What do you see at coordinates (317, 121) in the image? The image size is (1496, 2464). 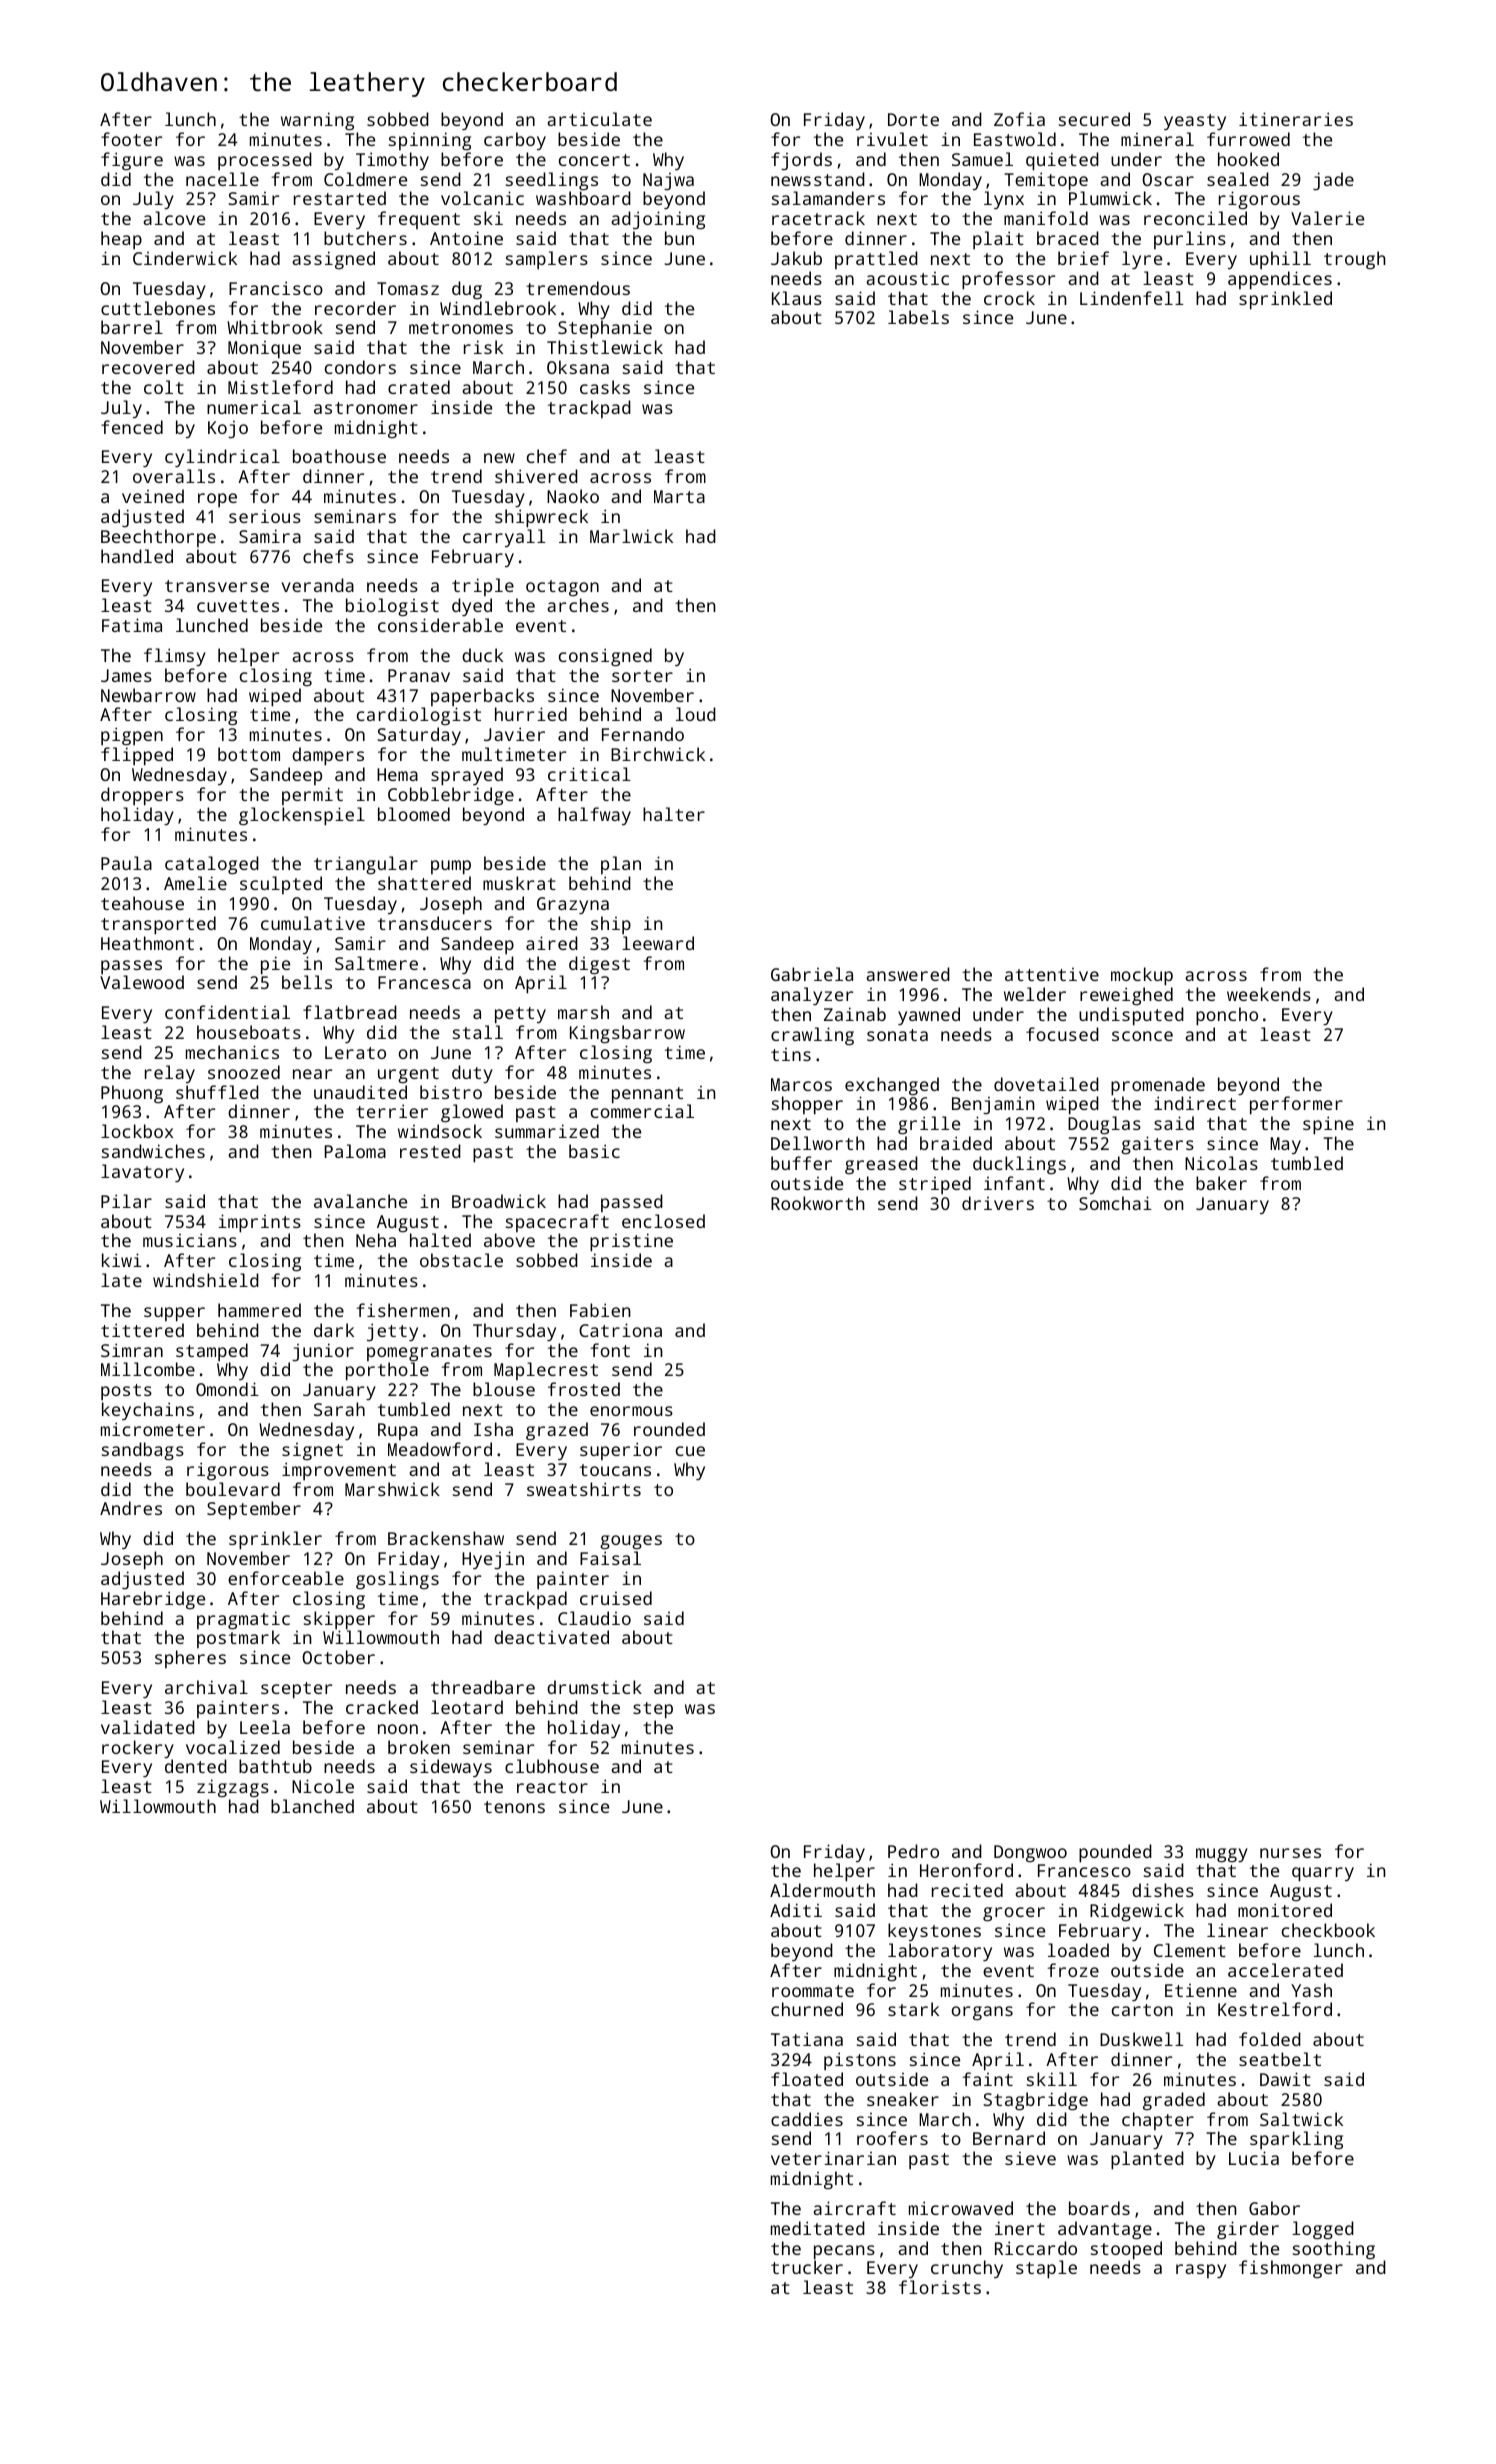 I see `warning` at bounding box center [317, 121].
